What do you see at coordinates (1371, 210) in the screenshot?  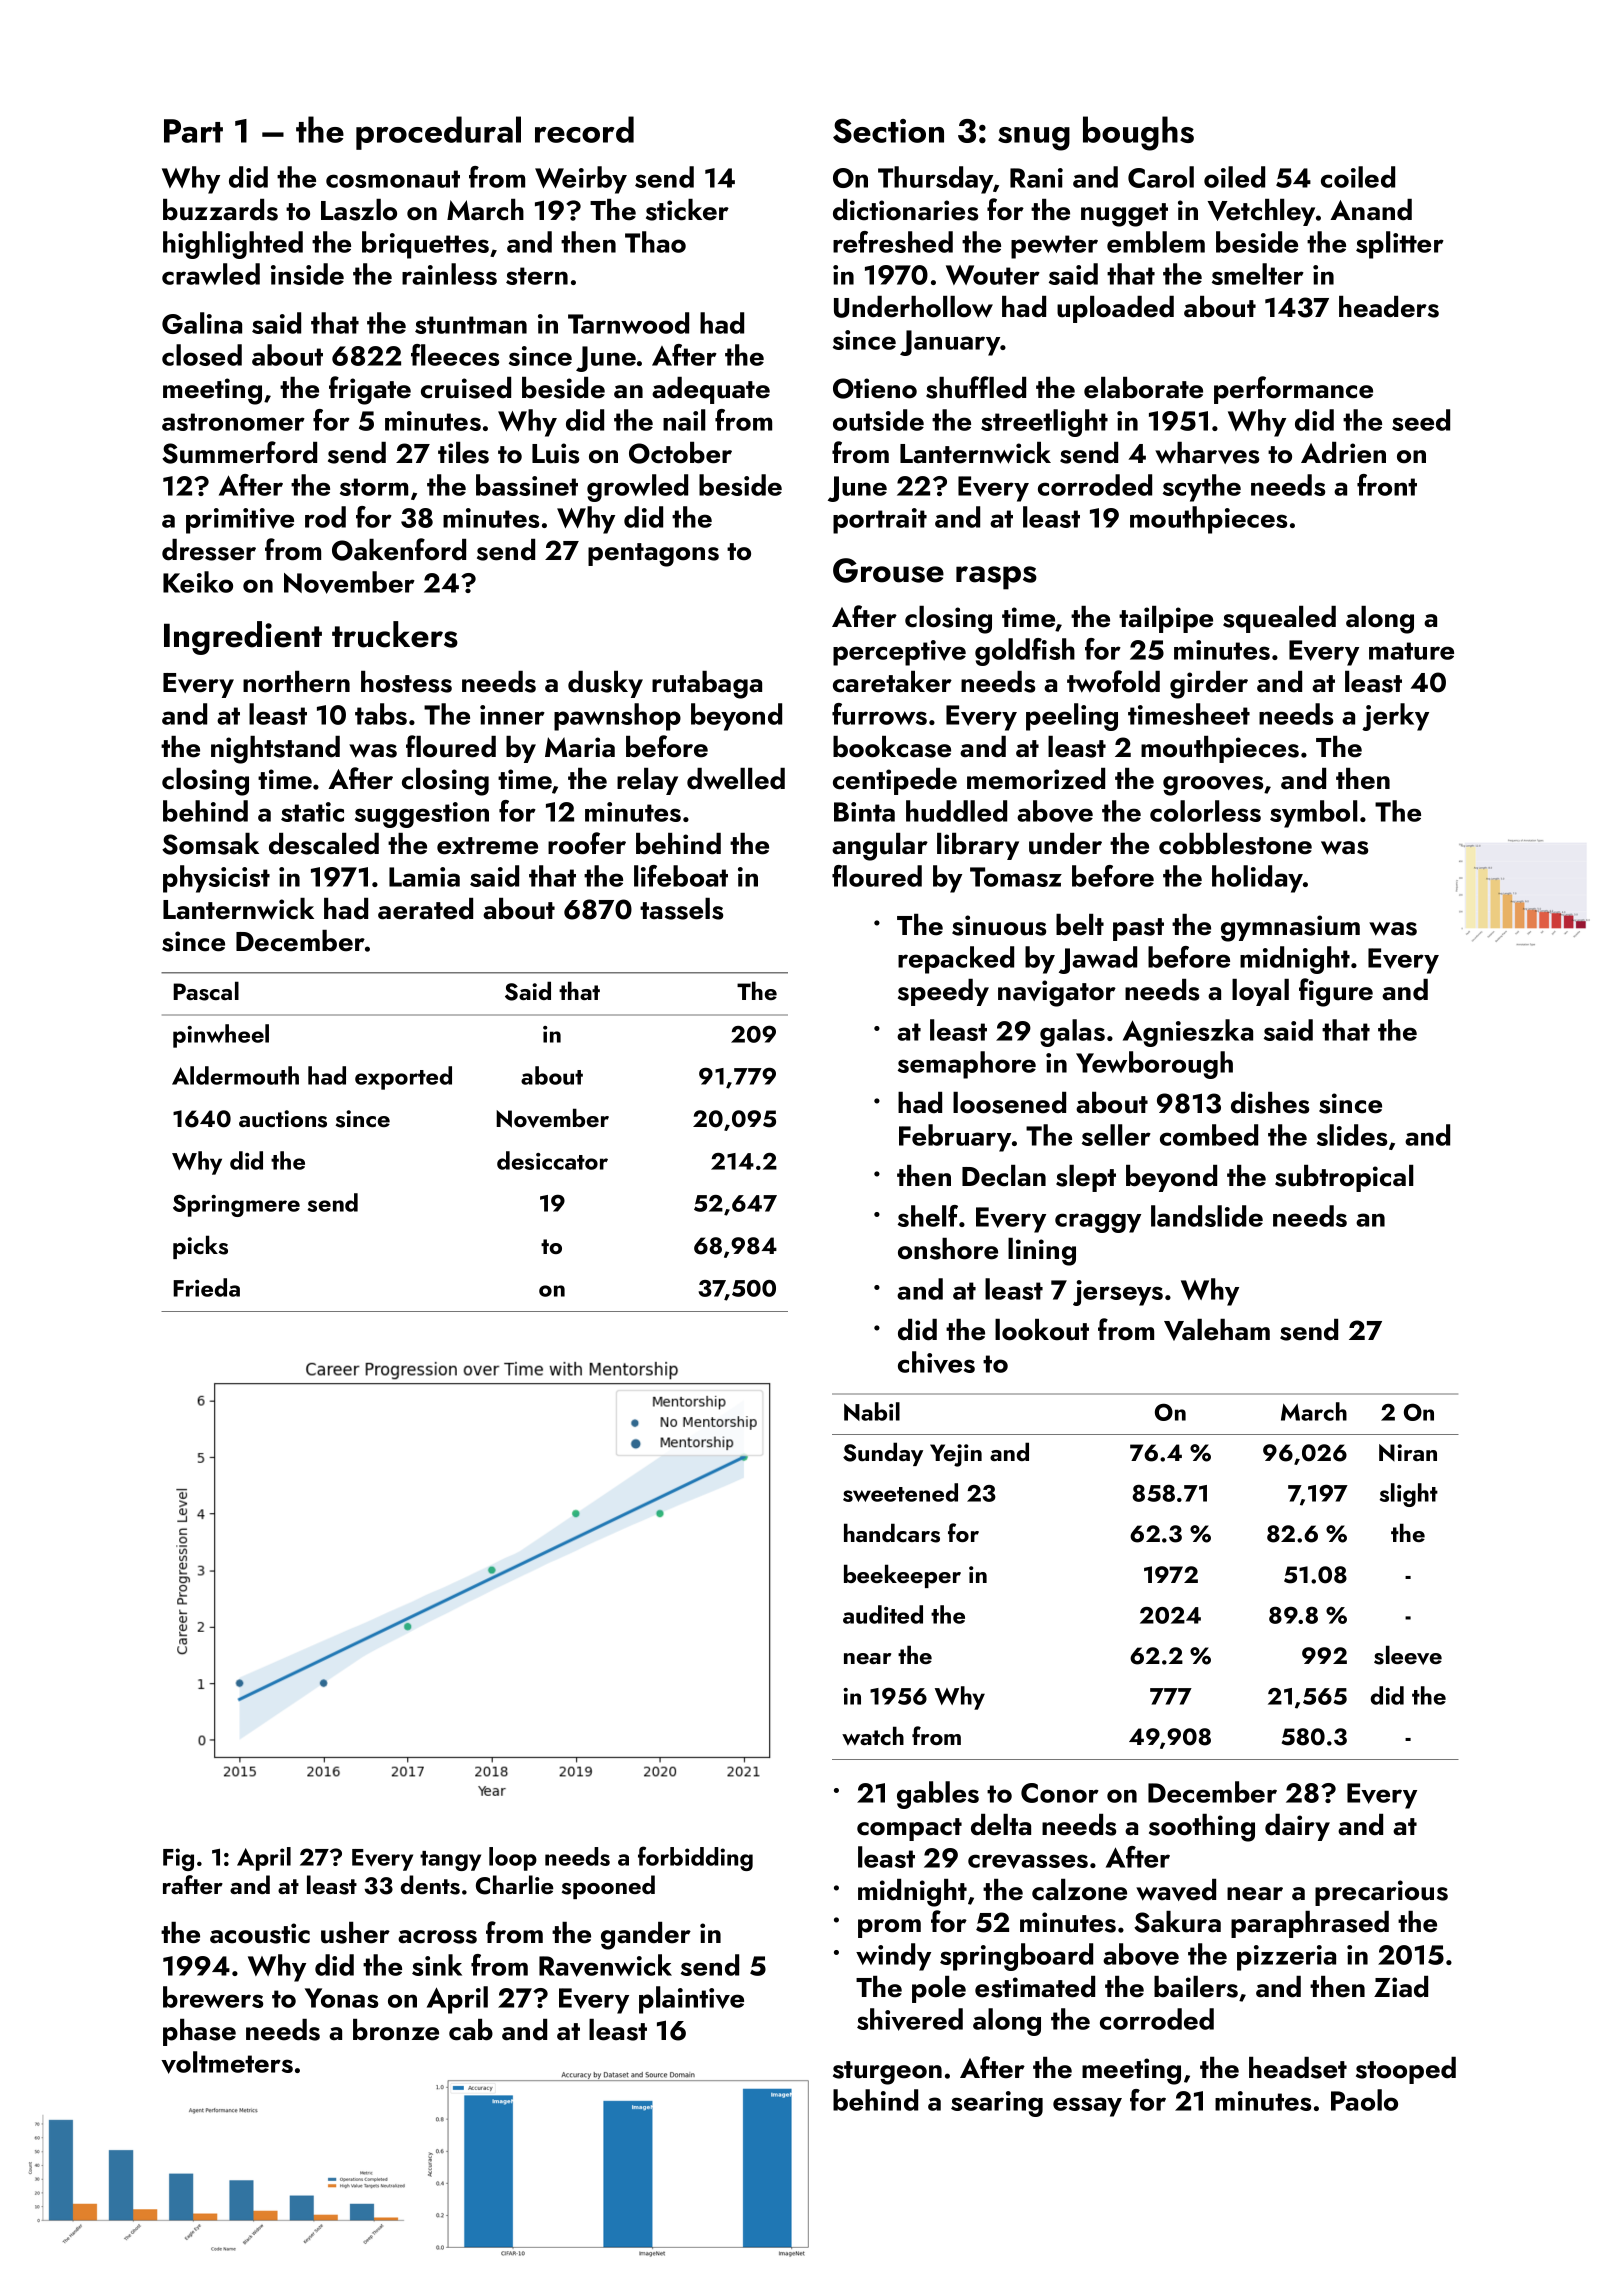 I see `Anand` at bounding box center [1371, 210].
